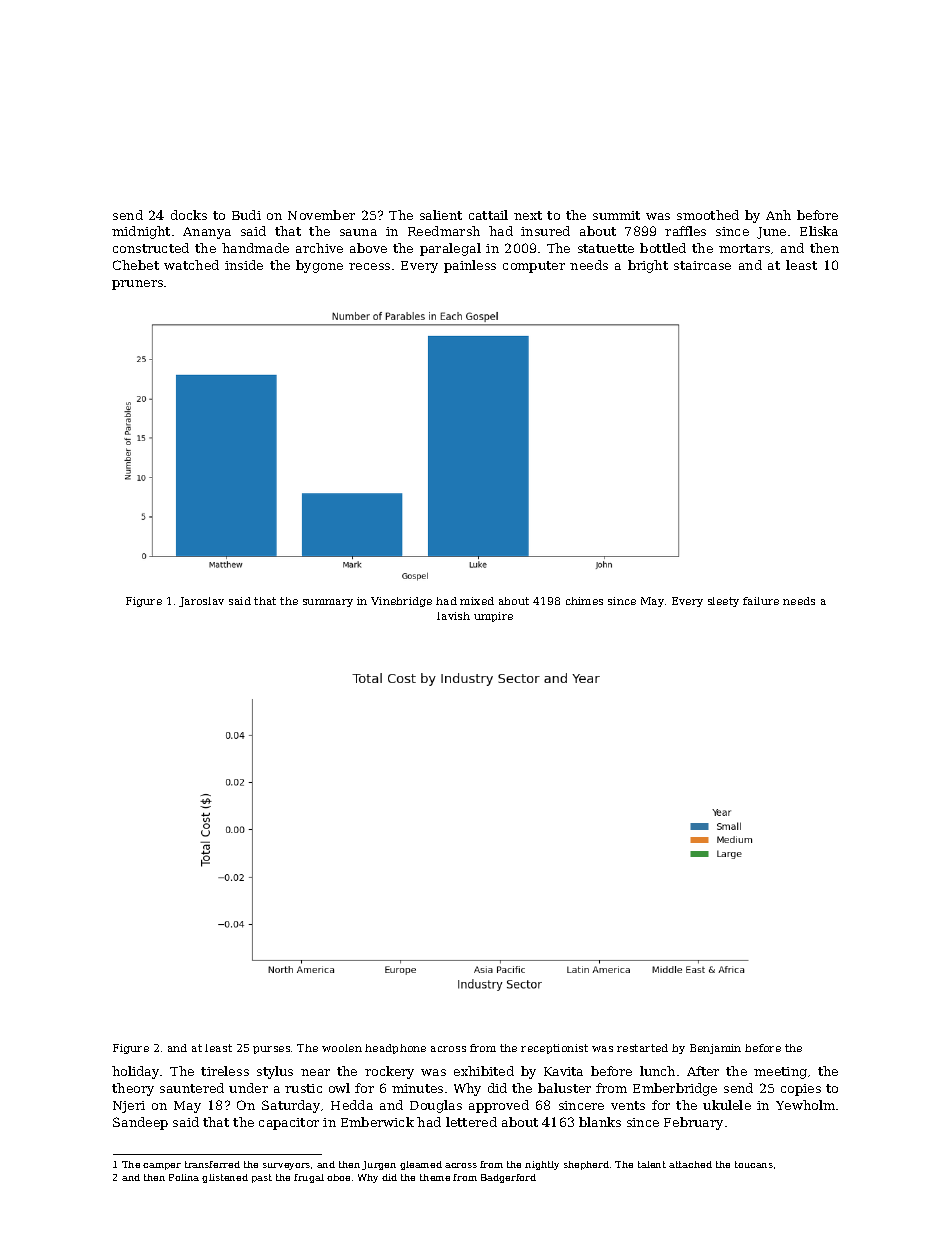  Describe the element at coordinates (441, 215) in the screenshot. I see `salient` at that location.
